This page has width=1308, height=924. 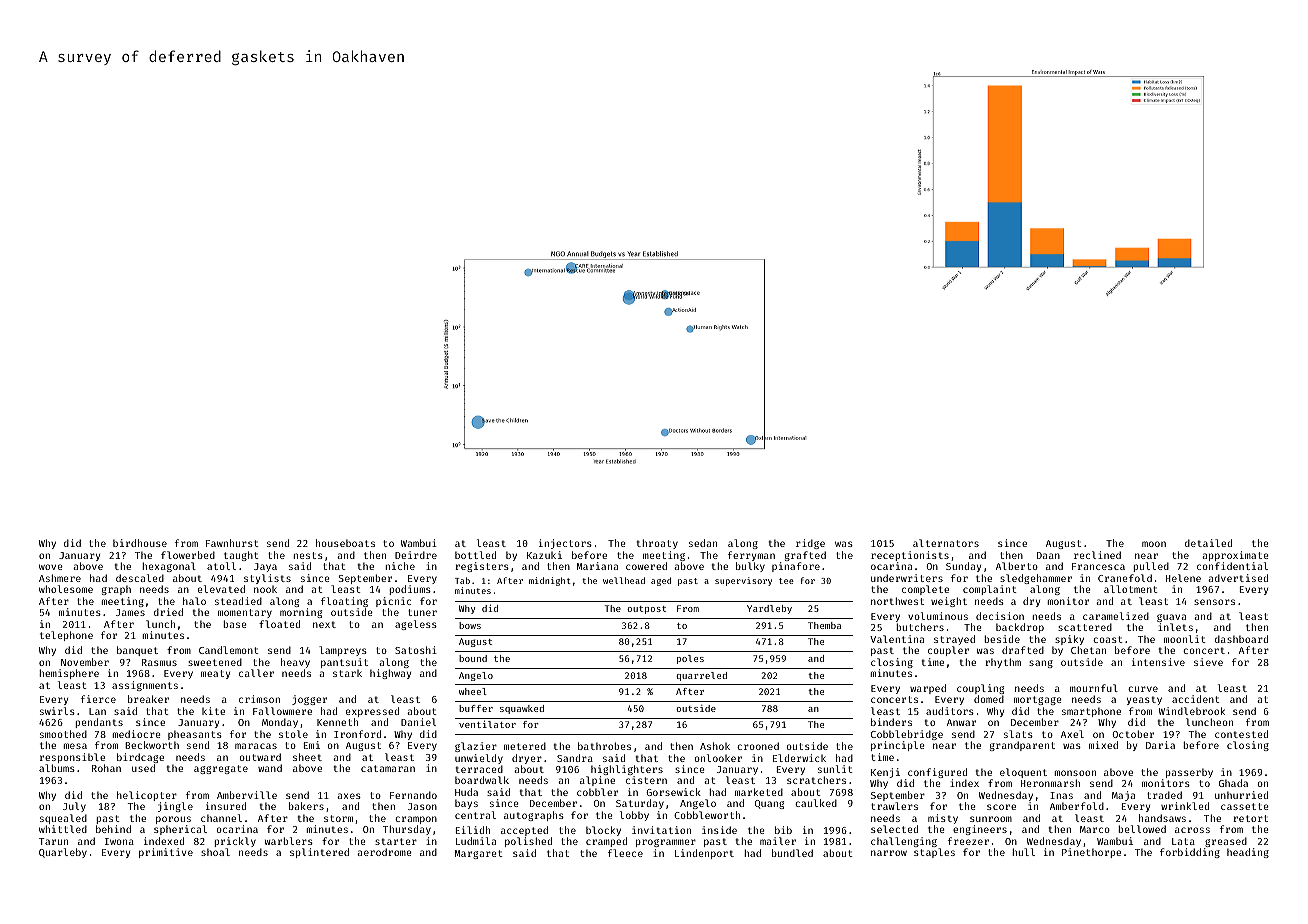 What do you see at coordinates (482, 567) in the page?
I see `registers` at bounding box center [482, 567].
